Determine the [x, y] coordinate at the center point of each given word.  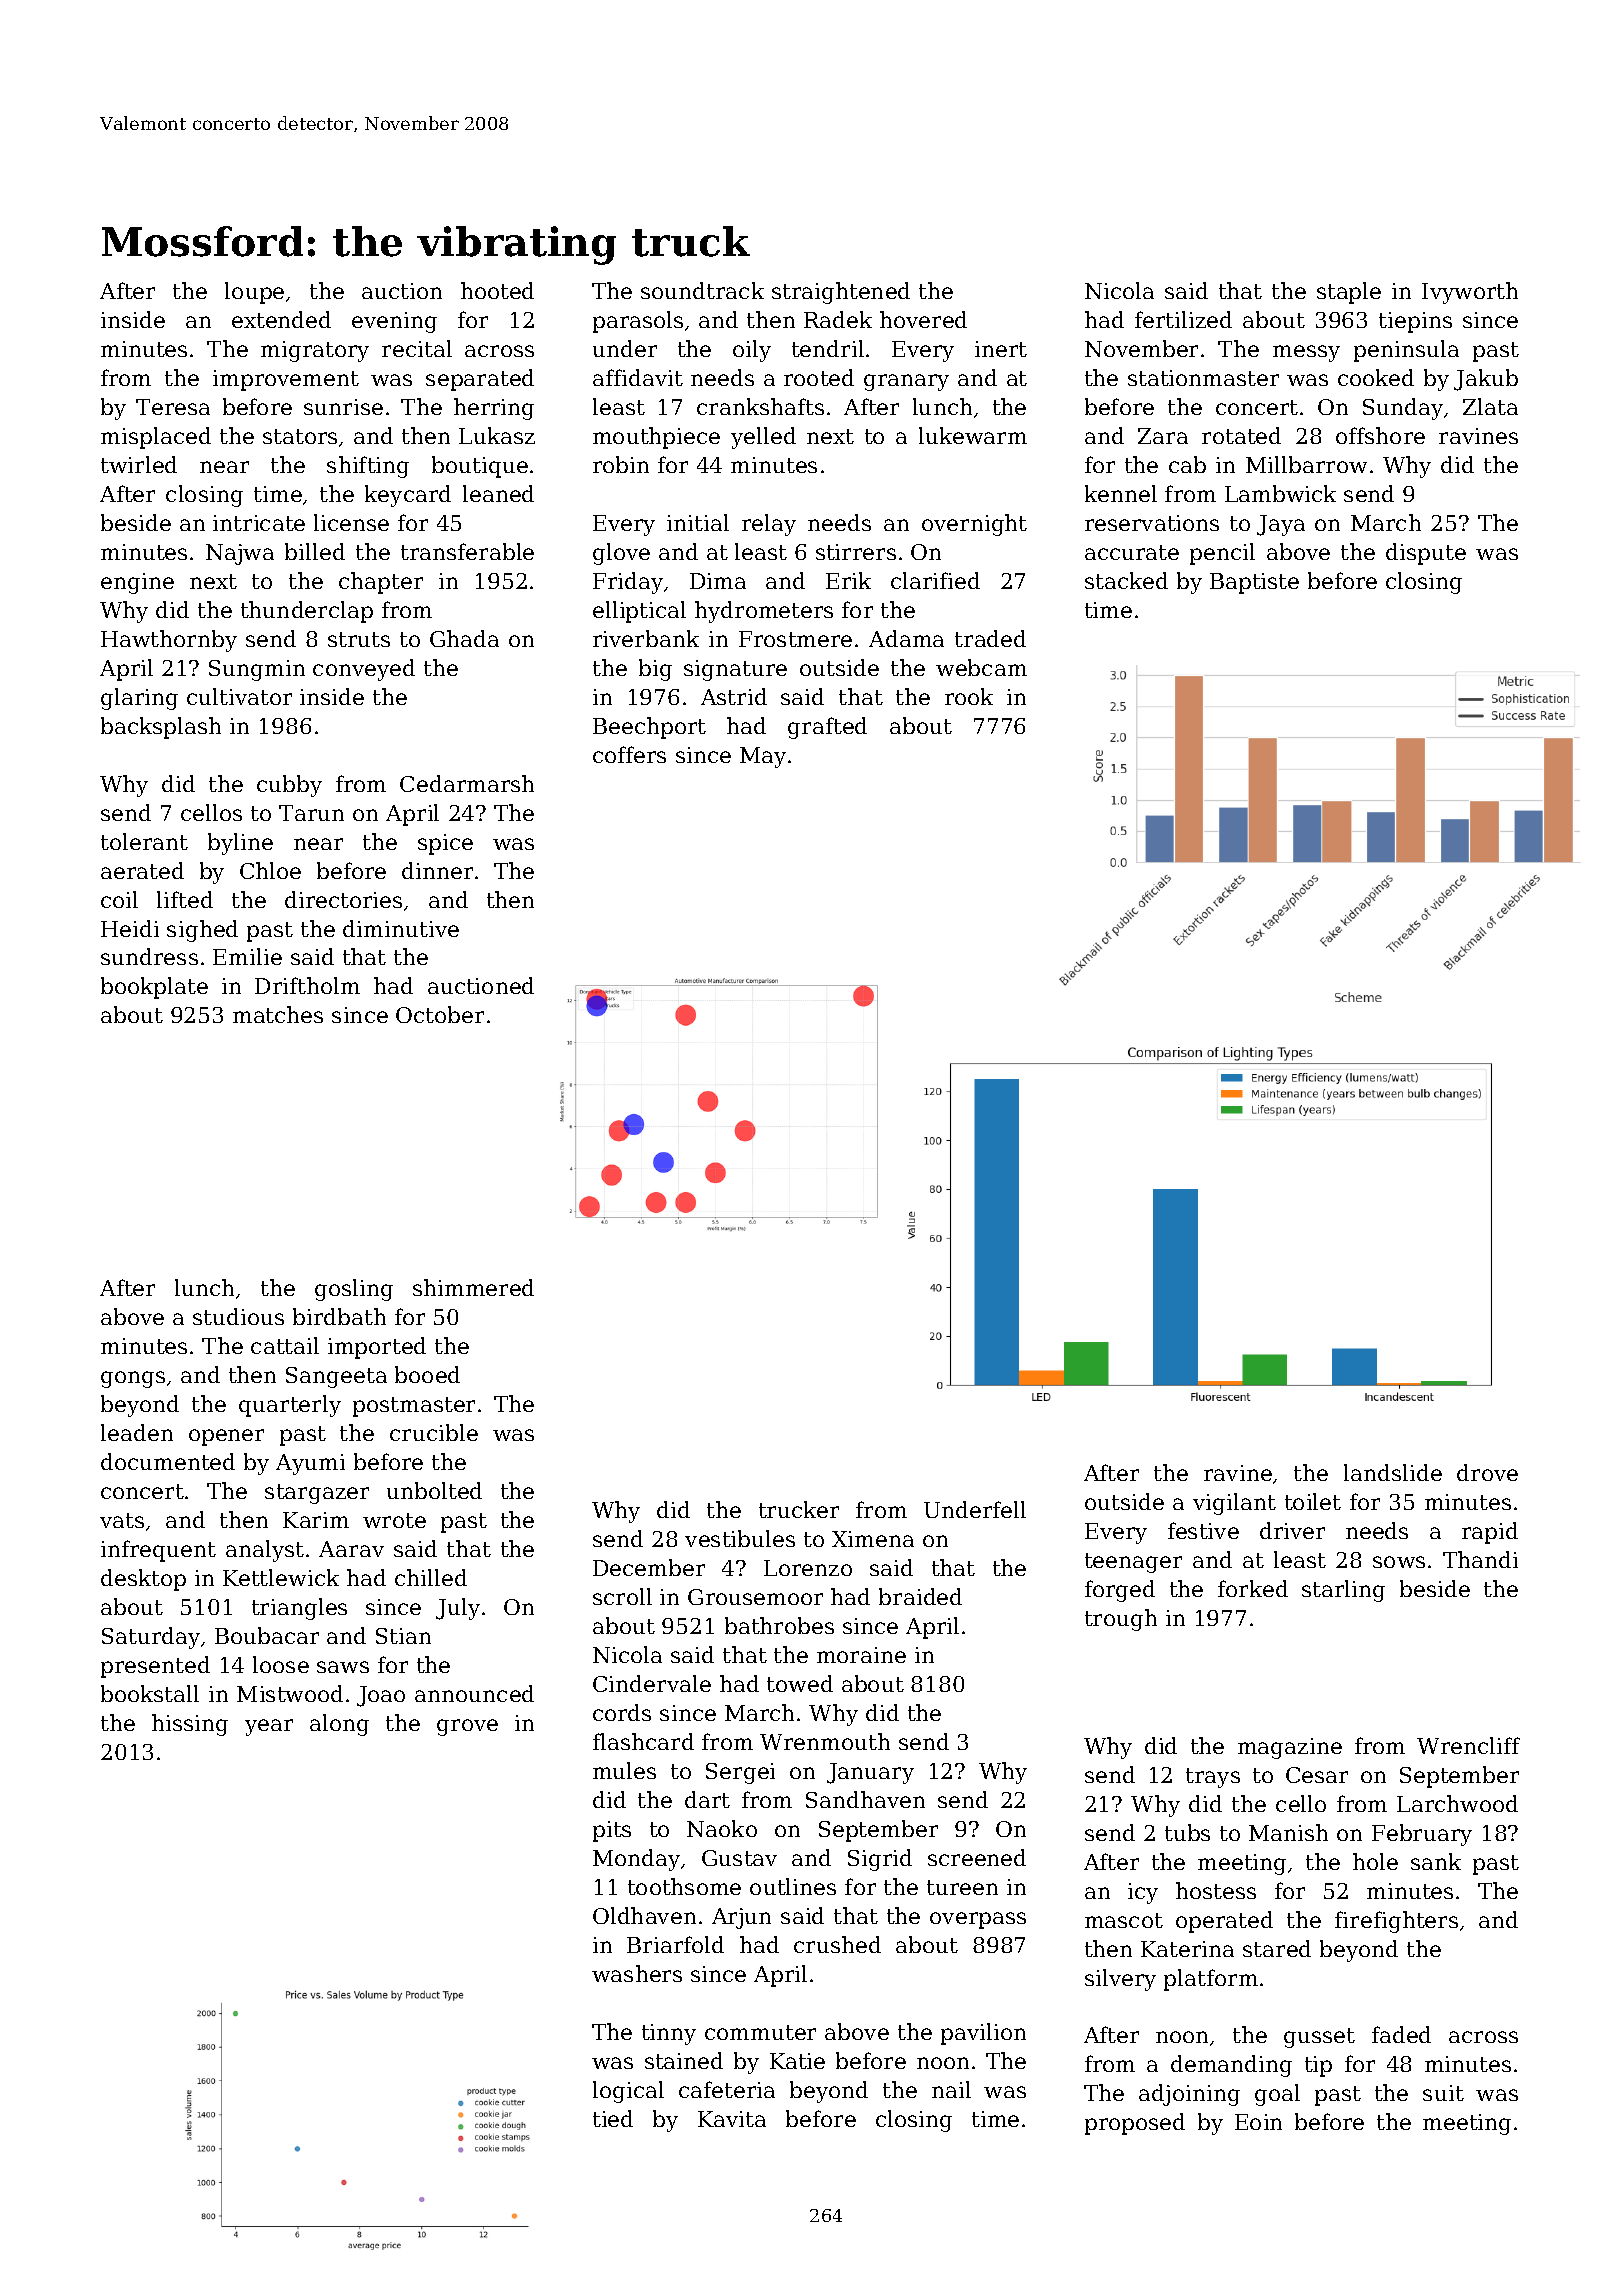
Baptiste [1254, 583]
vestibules [740, 1538]
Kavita [732, 2119]
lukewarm [973, 435]
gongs [133, 1379]
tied [613, 2118]
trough [1121, 1620]
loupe [254, 293]
